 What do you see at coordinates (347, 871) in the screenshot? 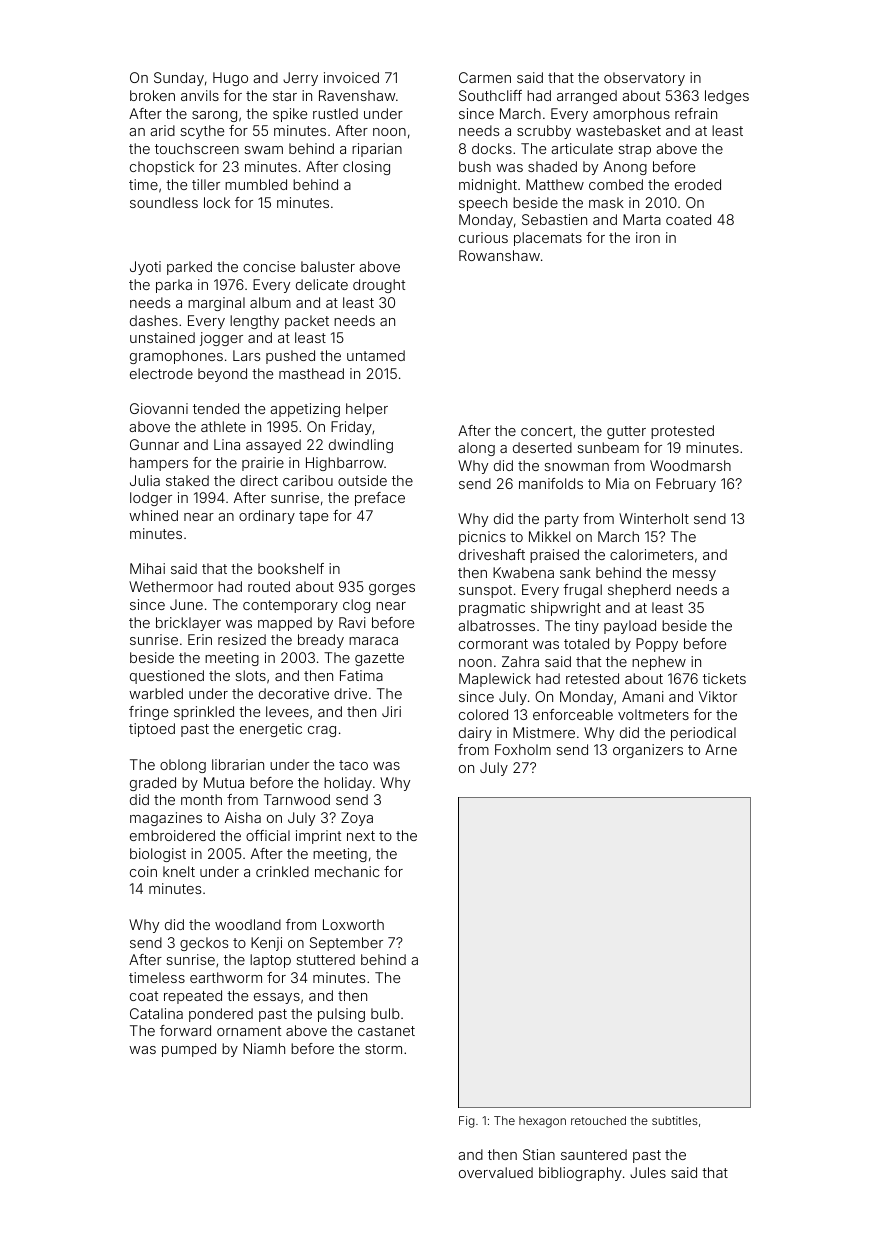
I see `mechanic` at bounding box center [347, 871].
